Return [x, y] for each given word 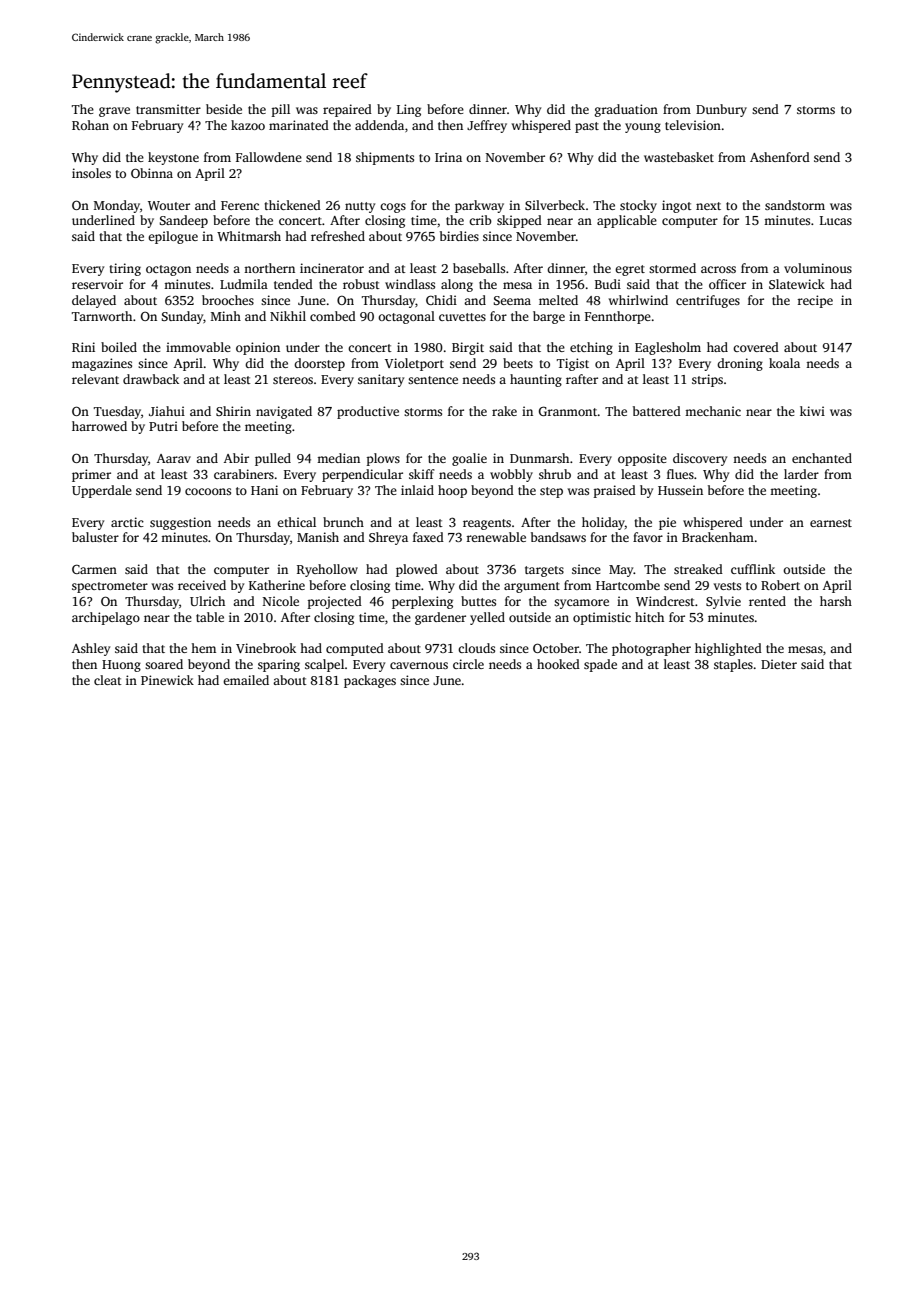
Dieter [779, 664]
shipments [385, 158]
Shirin [233, 411]
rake [504, 411]
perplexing [422, 602]
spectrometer [110, 587]
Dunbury [721, 110]
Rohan [90, 125]
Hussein [680, 490]
